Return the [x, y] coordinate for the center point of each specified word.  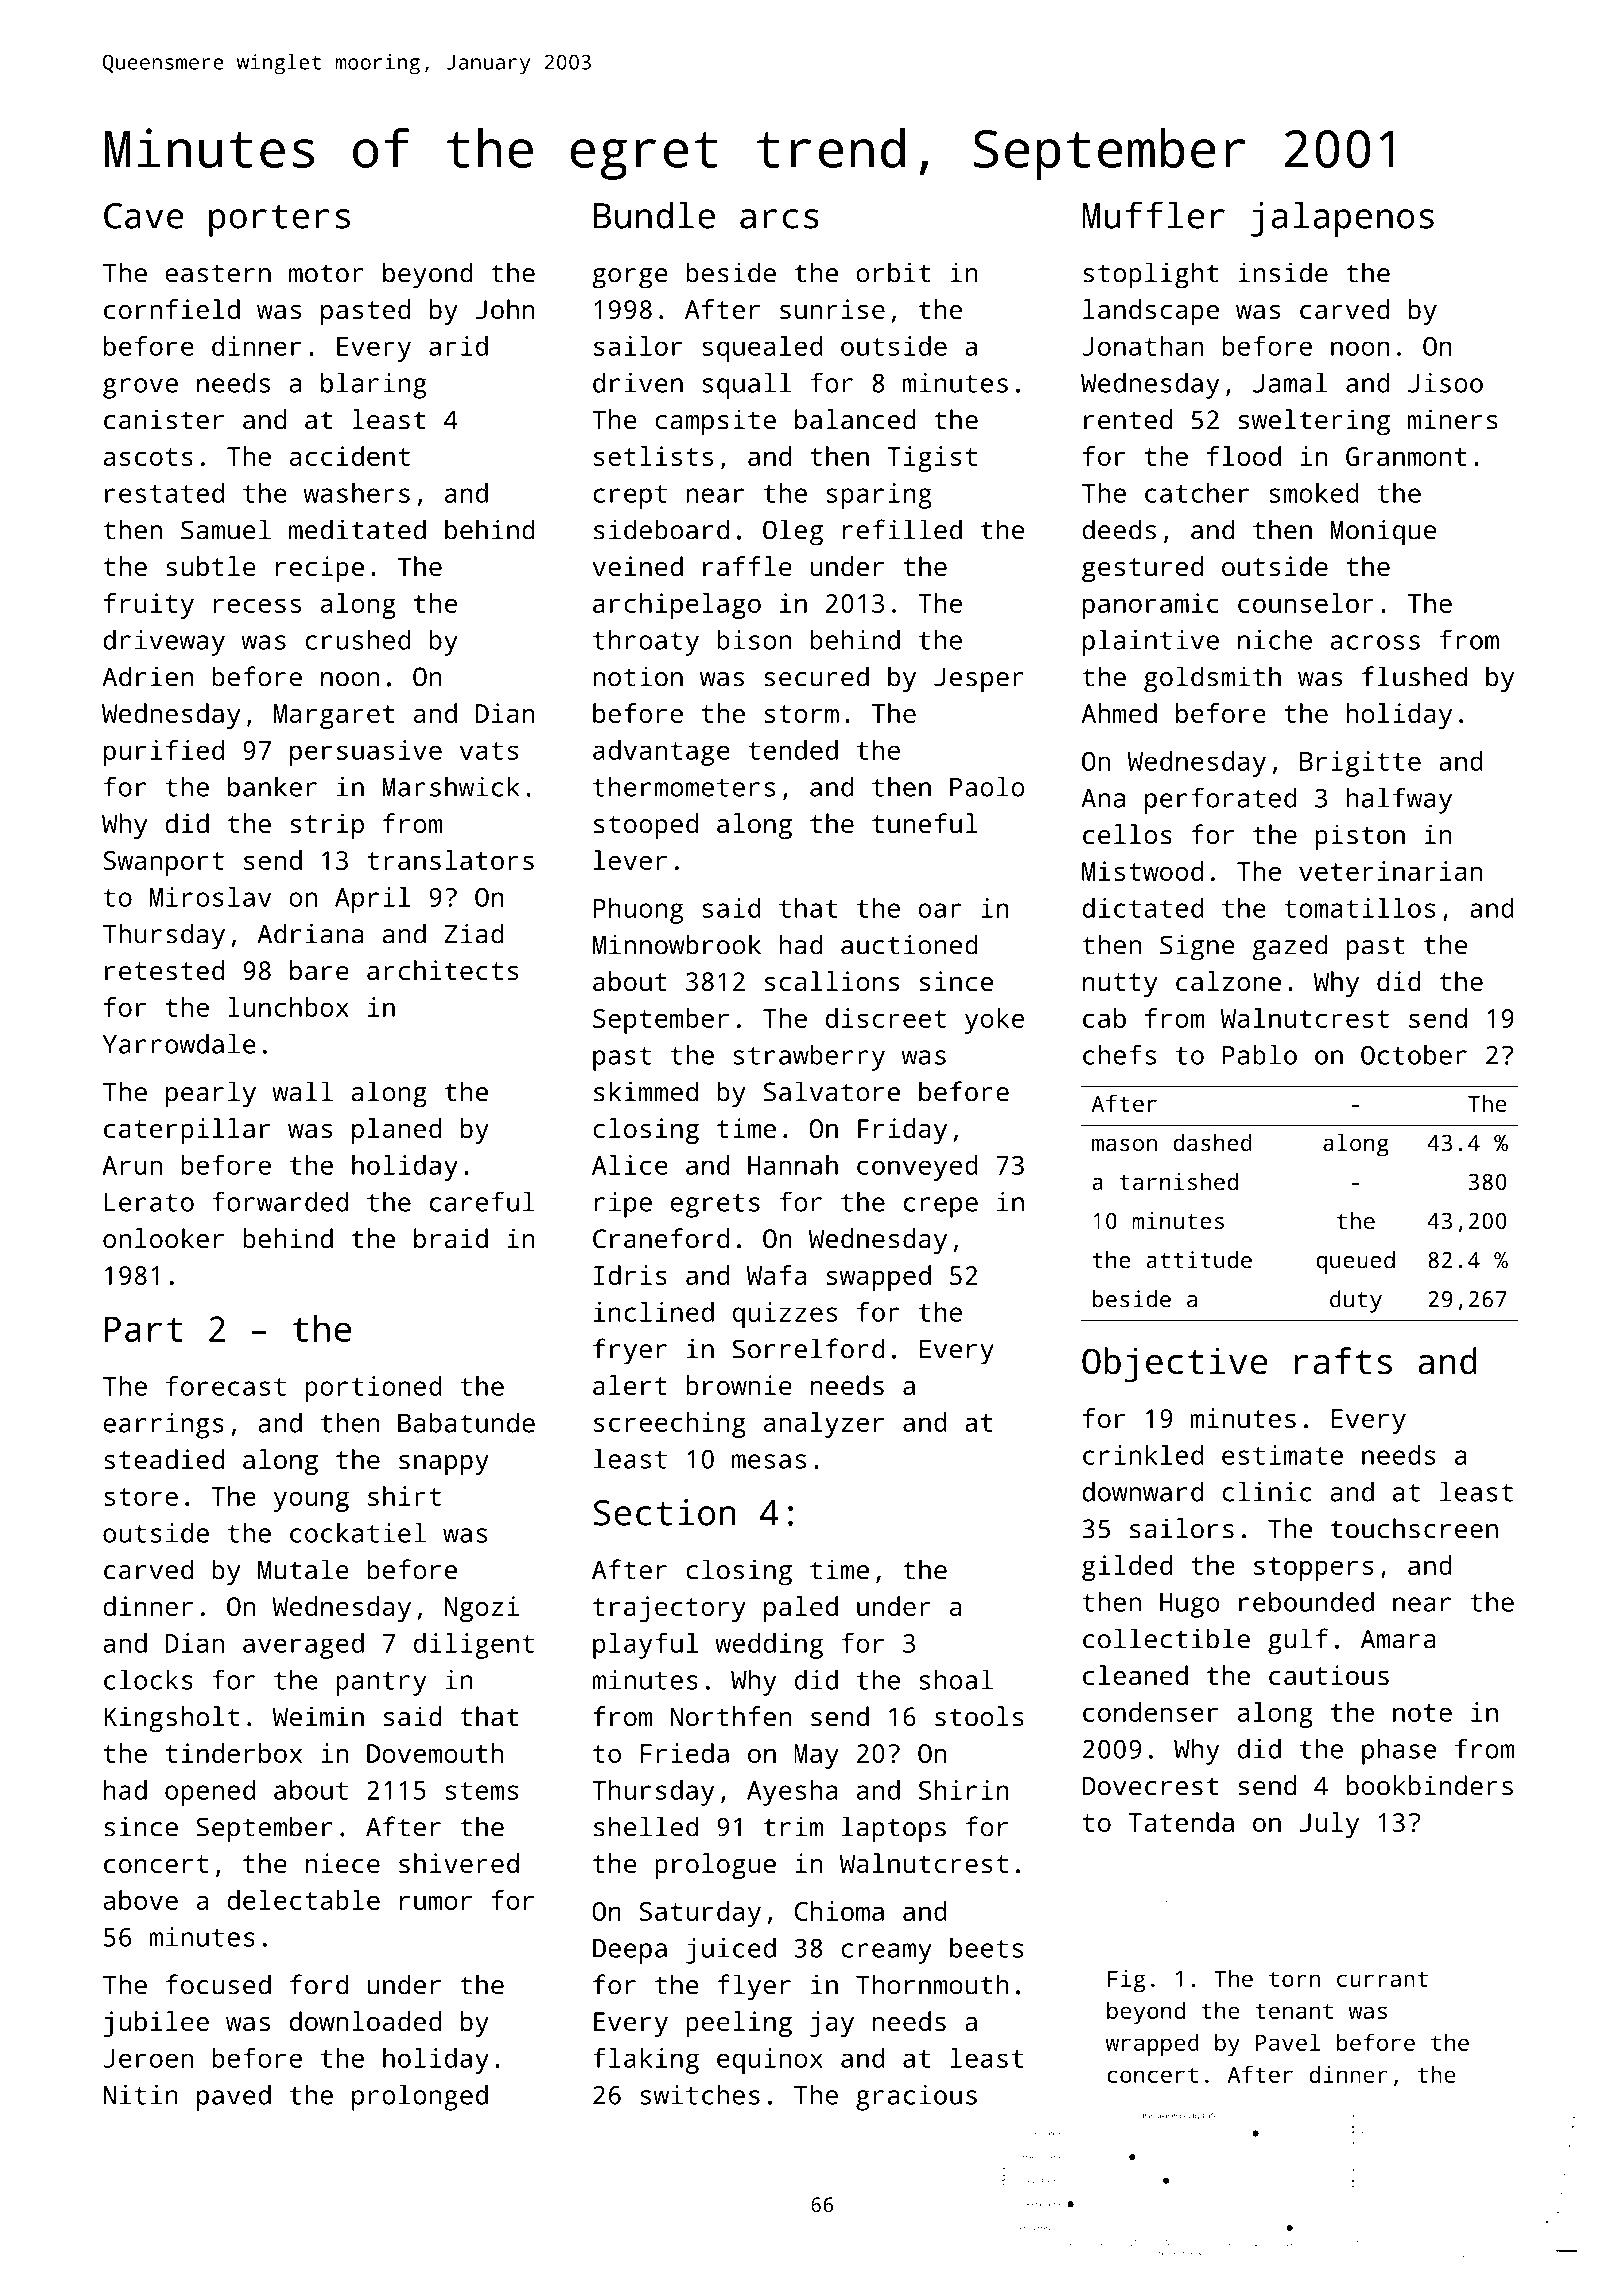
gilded [1127, 1568]
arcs [779, 219]
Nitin [140, 2095]
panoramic [1151, 606]
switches [700, 2094]
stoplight [1150, 275]
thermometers [684, 786]
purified [164, 753]
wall [303, 1091]
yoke [994, 1021]
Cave [144, 216]
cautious [1329, 1675]
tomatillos [1359, 908]
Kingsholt [171, 1719]
